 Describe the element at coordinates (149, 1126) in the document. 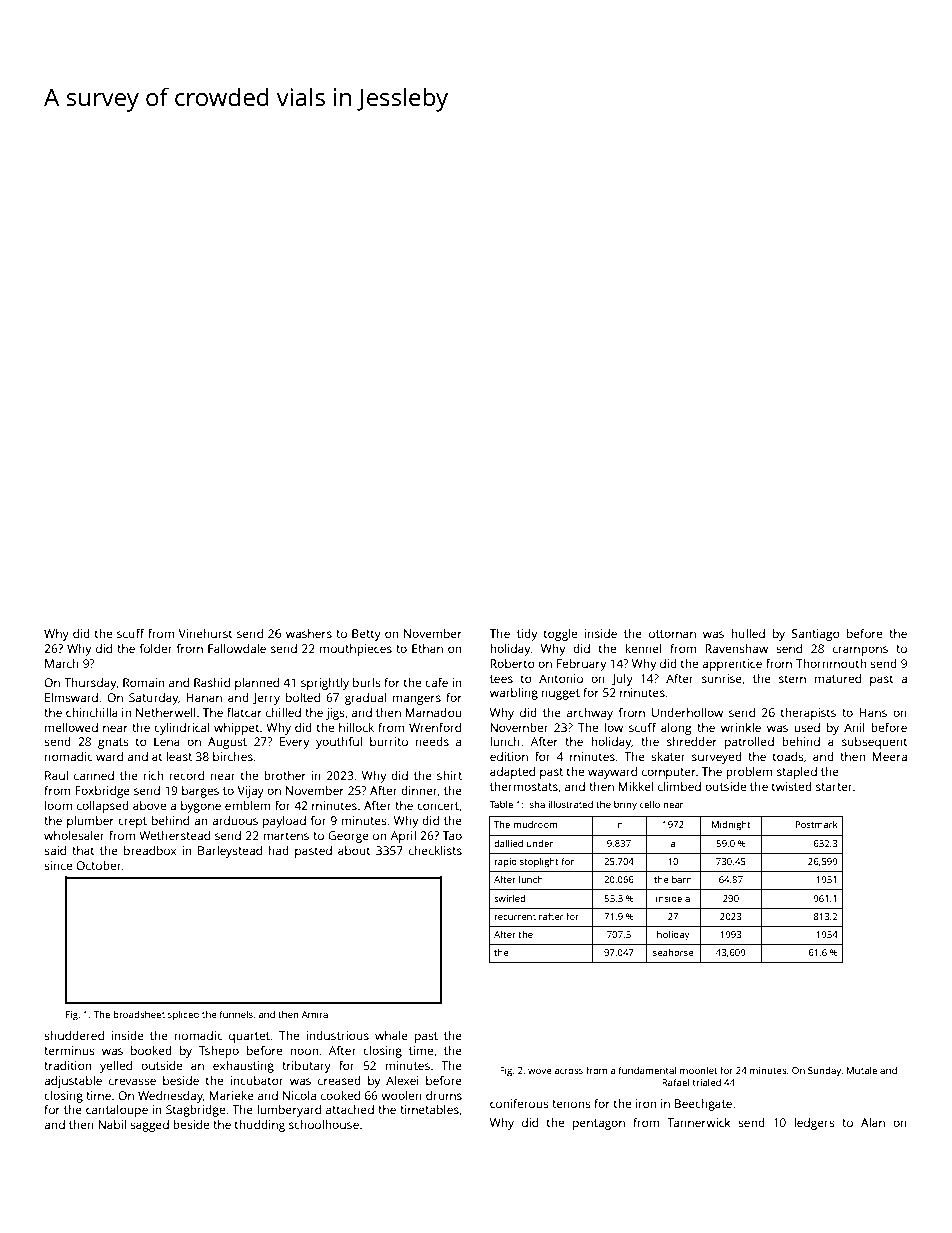

I see `sagged` at that location.
